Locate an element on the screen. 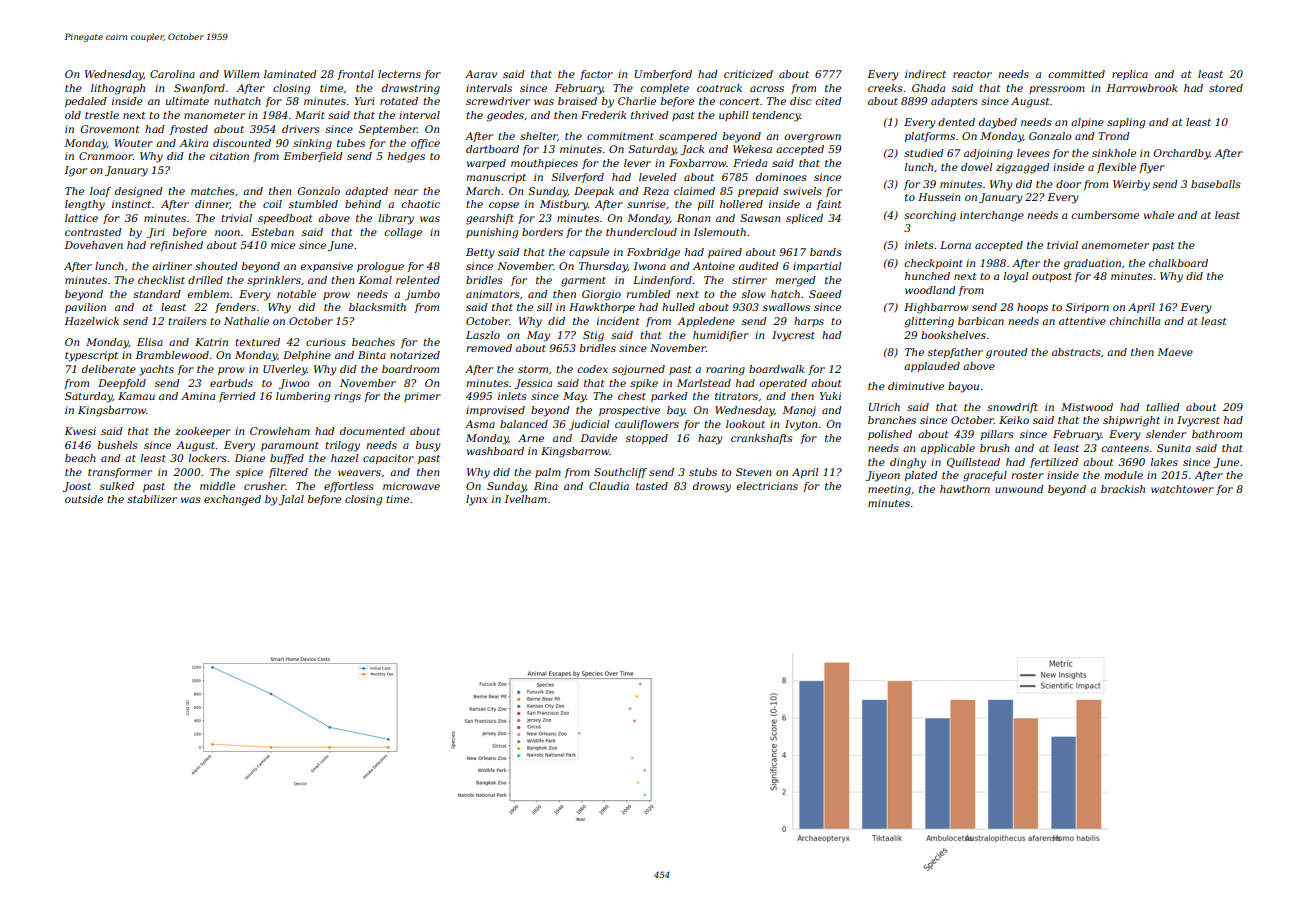 Image resolution: width=1308 pixels, height=924 pixels. sinking is located at coordinates (312, 144).
